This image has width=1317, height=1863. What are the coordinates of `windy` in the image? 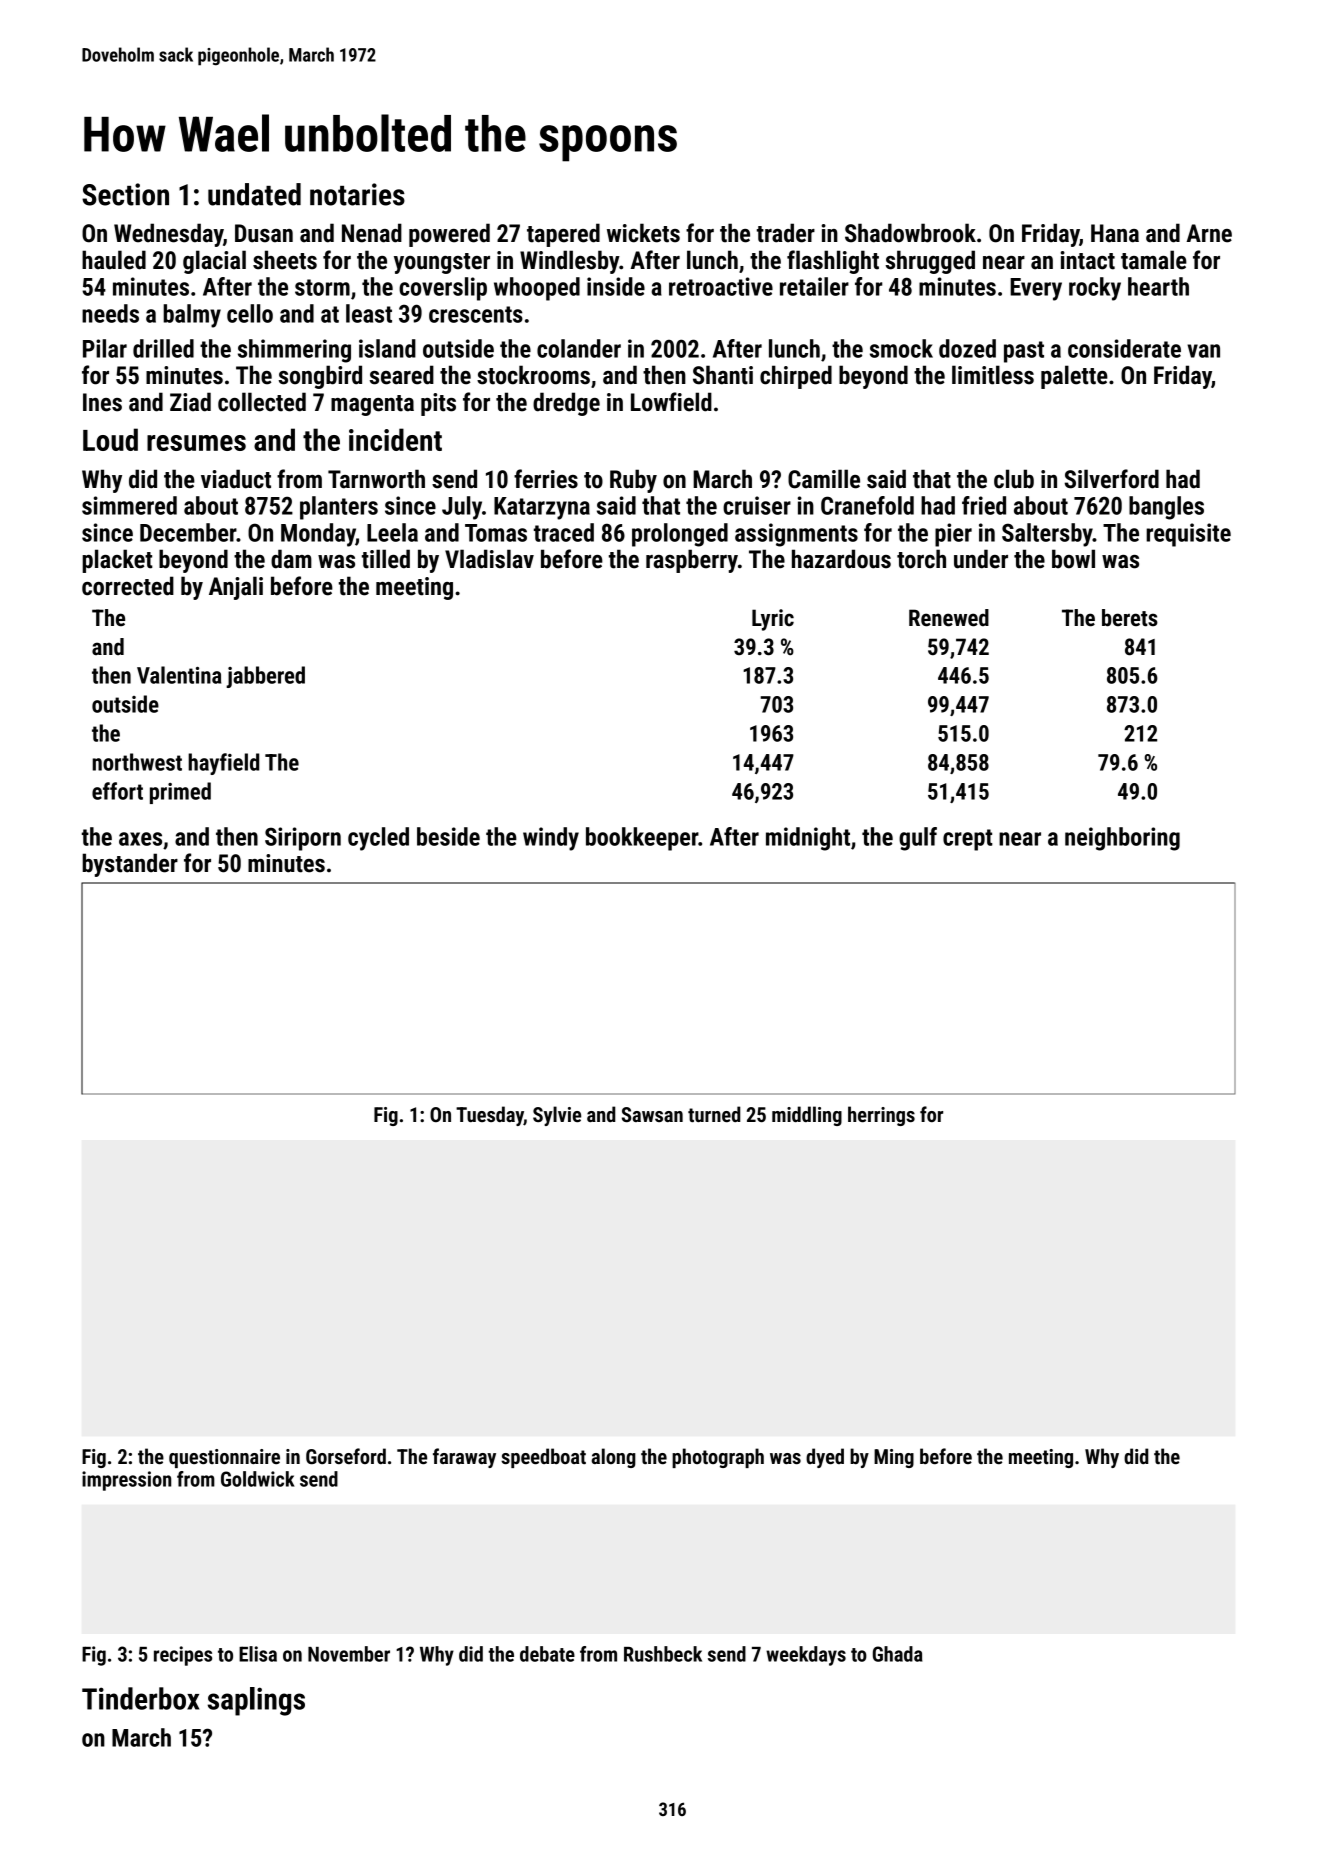 It's located at (551, 839).
